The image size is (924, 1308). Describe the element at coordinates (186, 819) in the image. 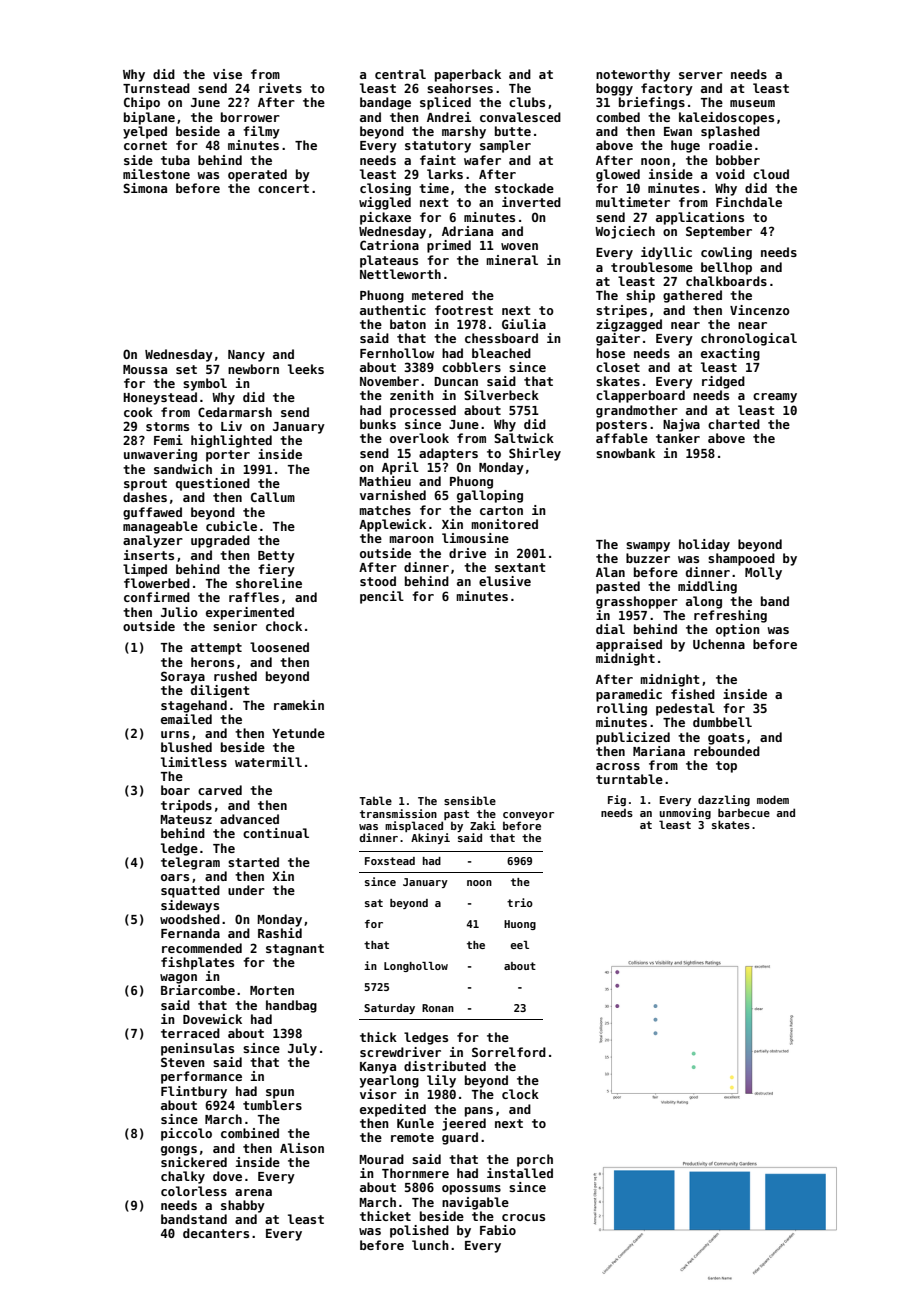

I see `Mateusz` at that location.
